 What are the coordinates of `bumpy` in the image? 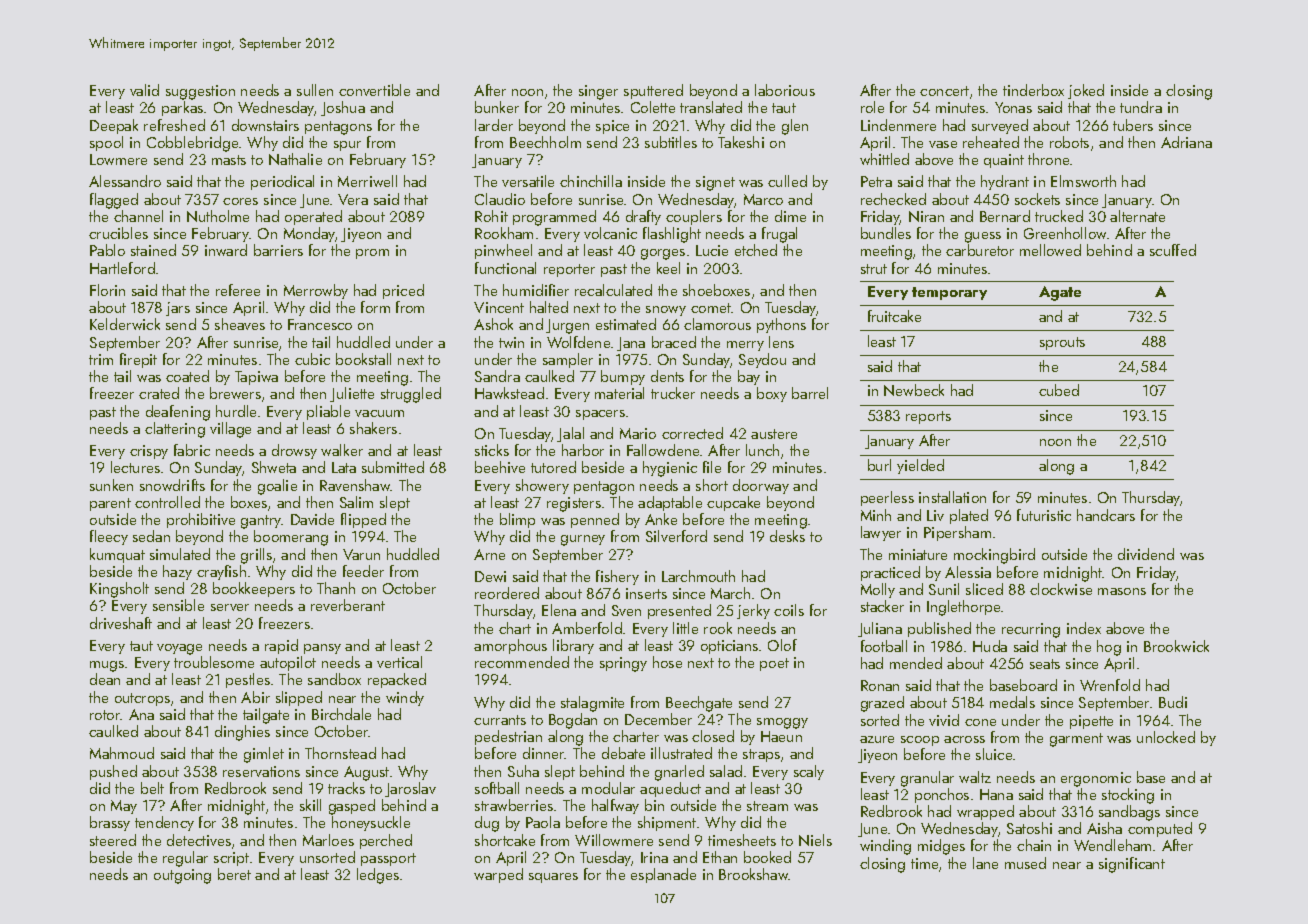 It's located at (623, 377).
